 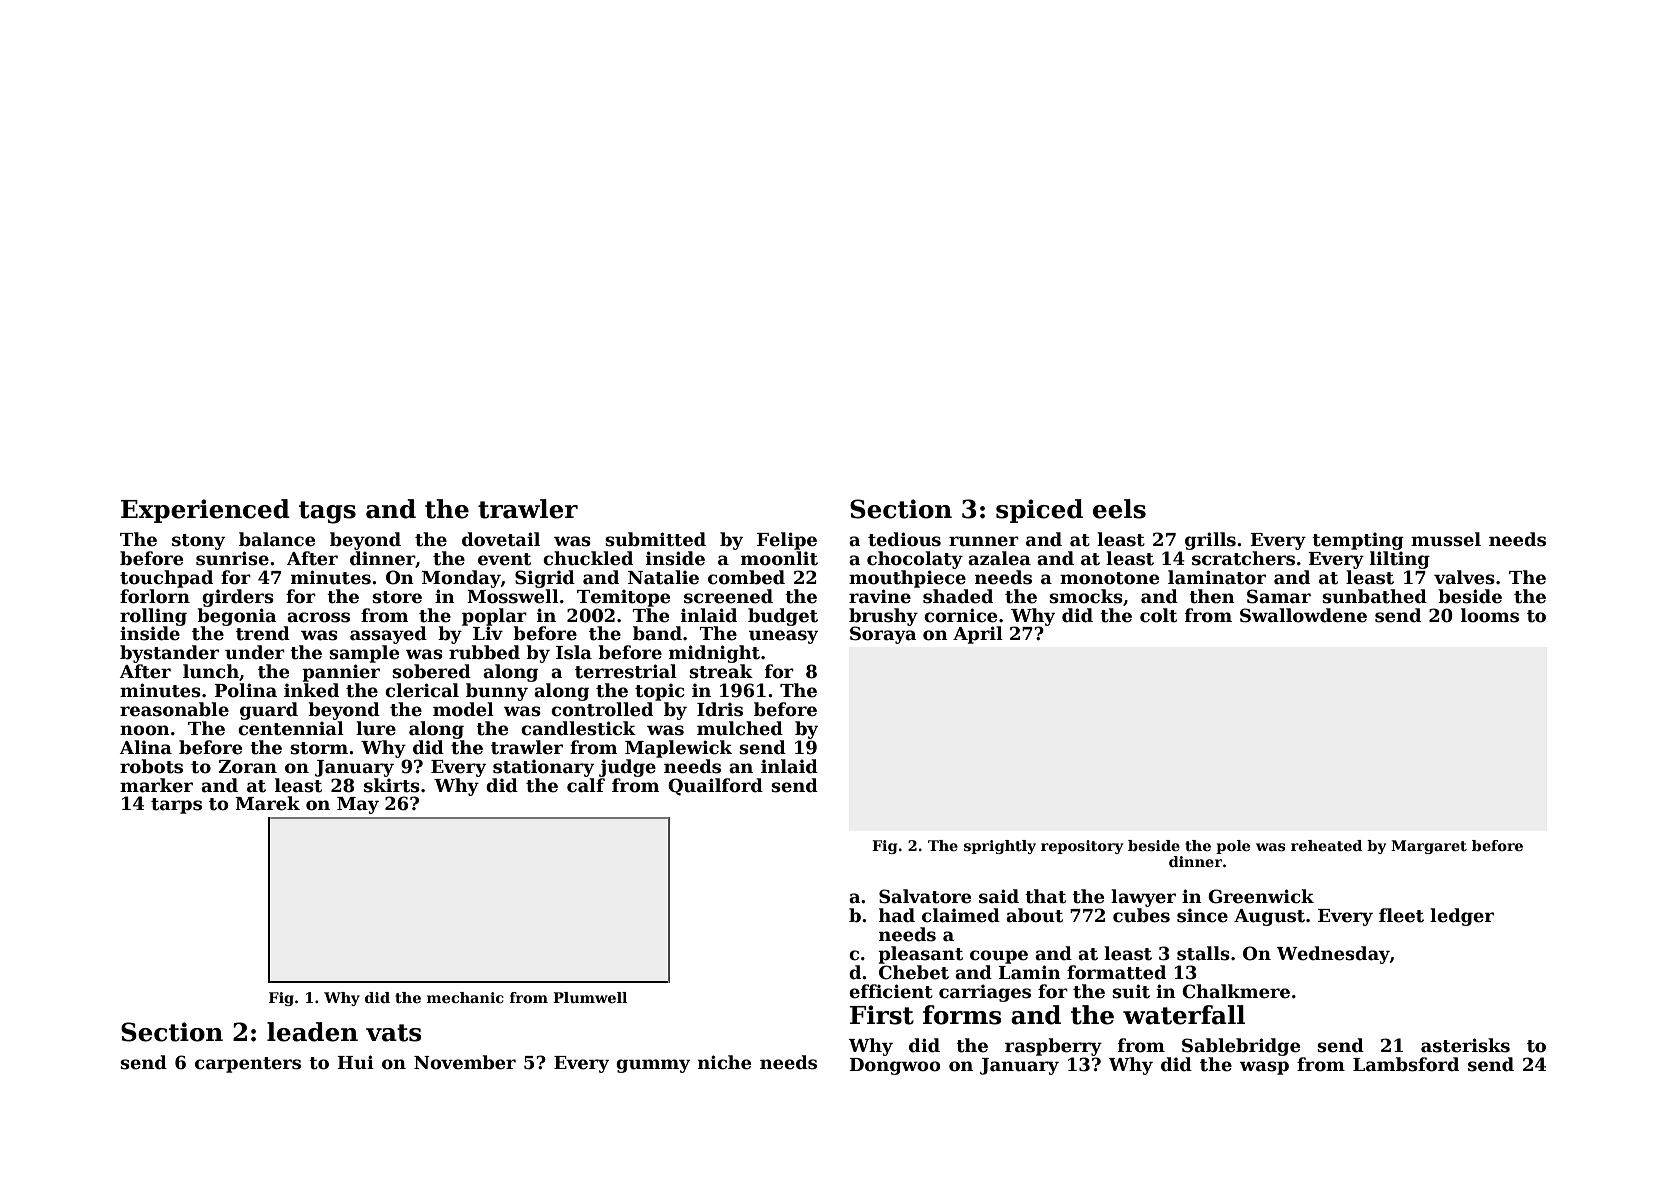 I want to click on sample, so click(x=364, y=654).
